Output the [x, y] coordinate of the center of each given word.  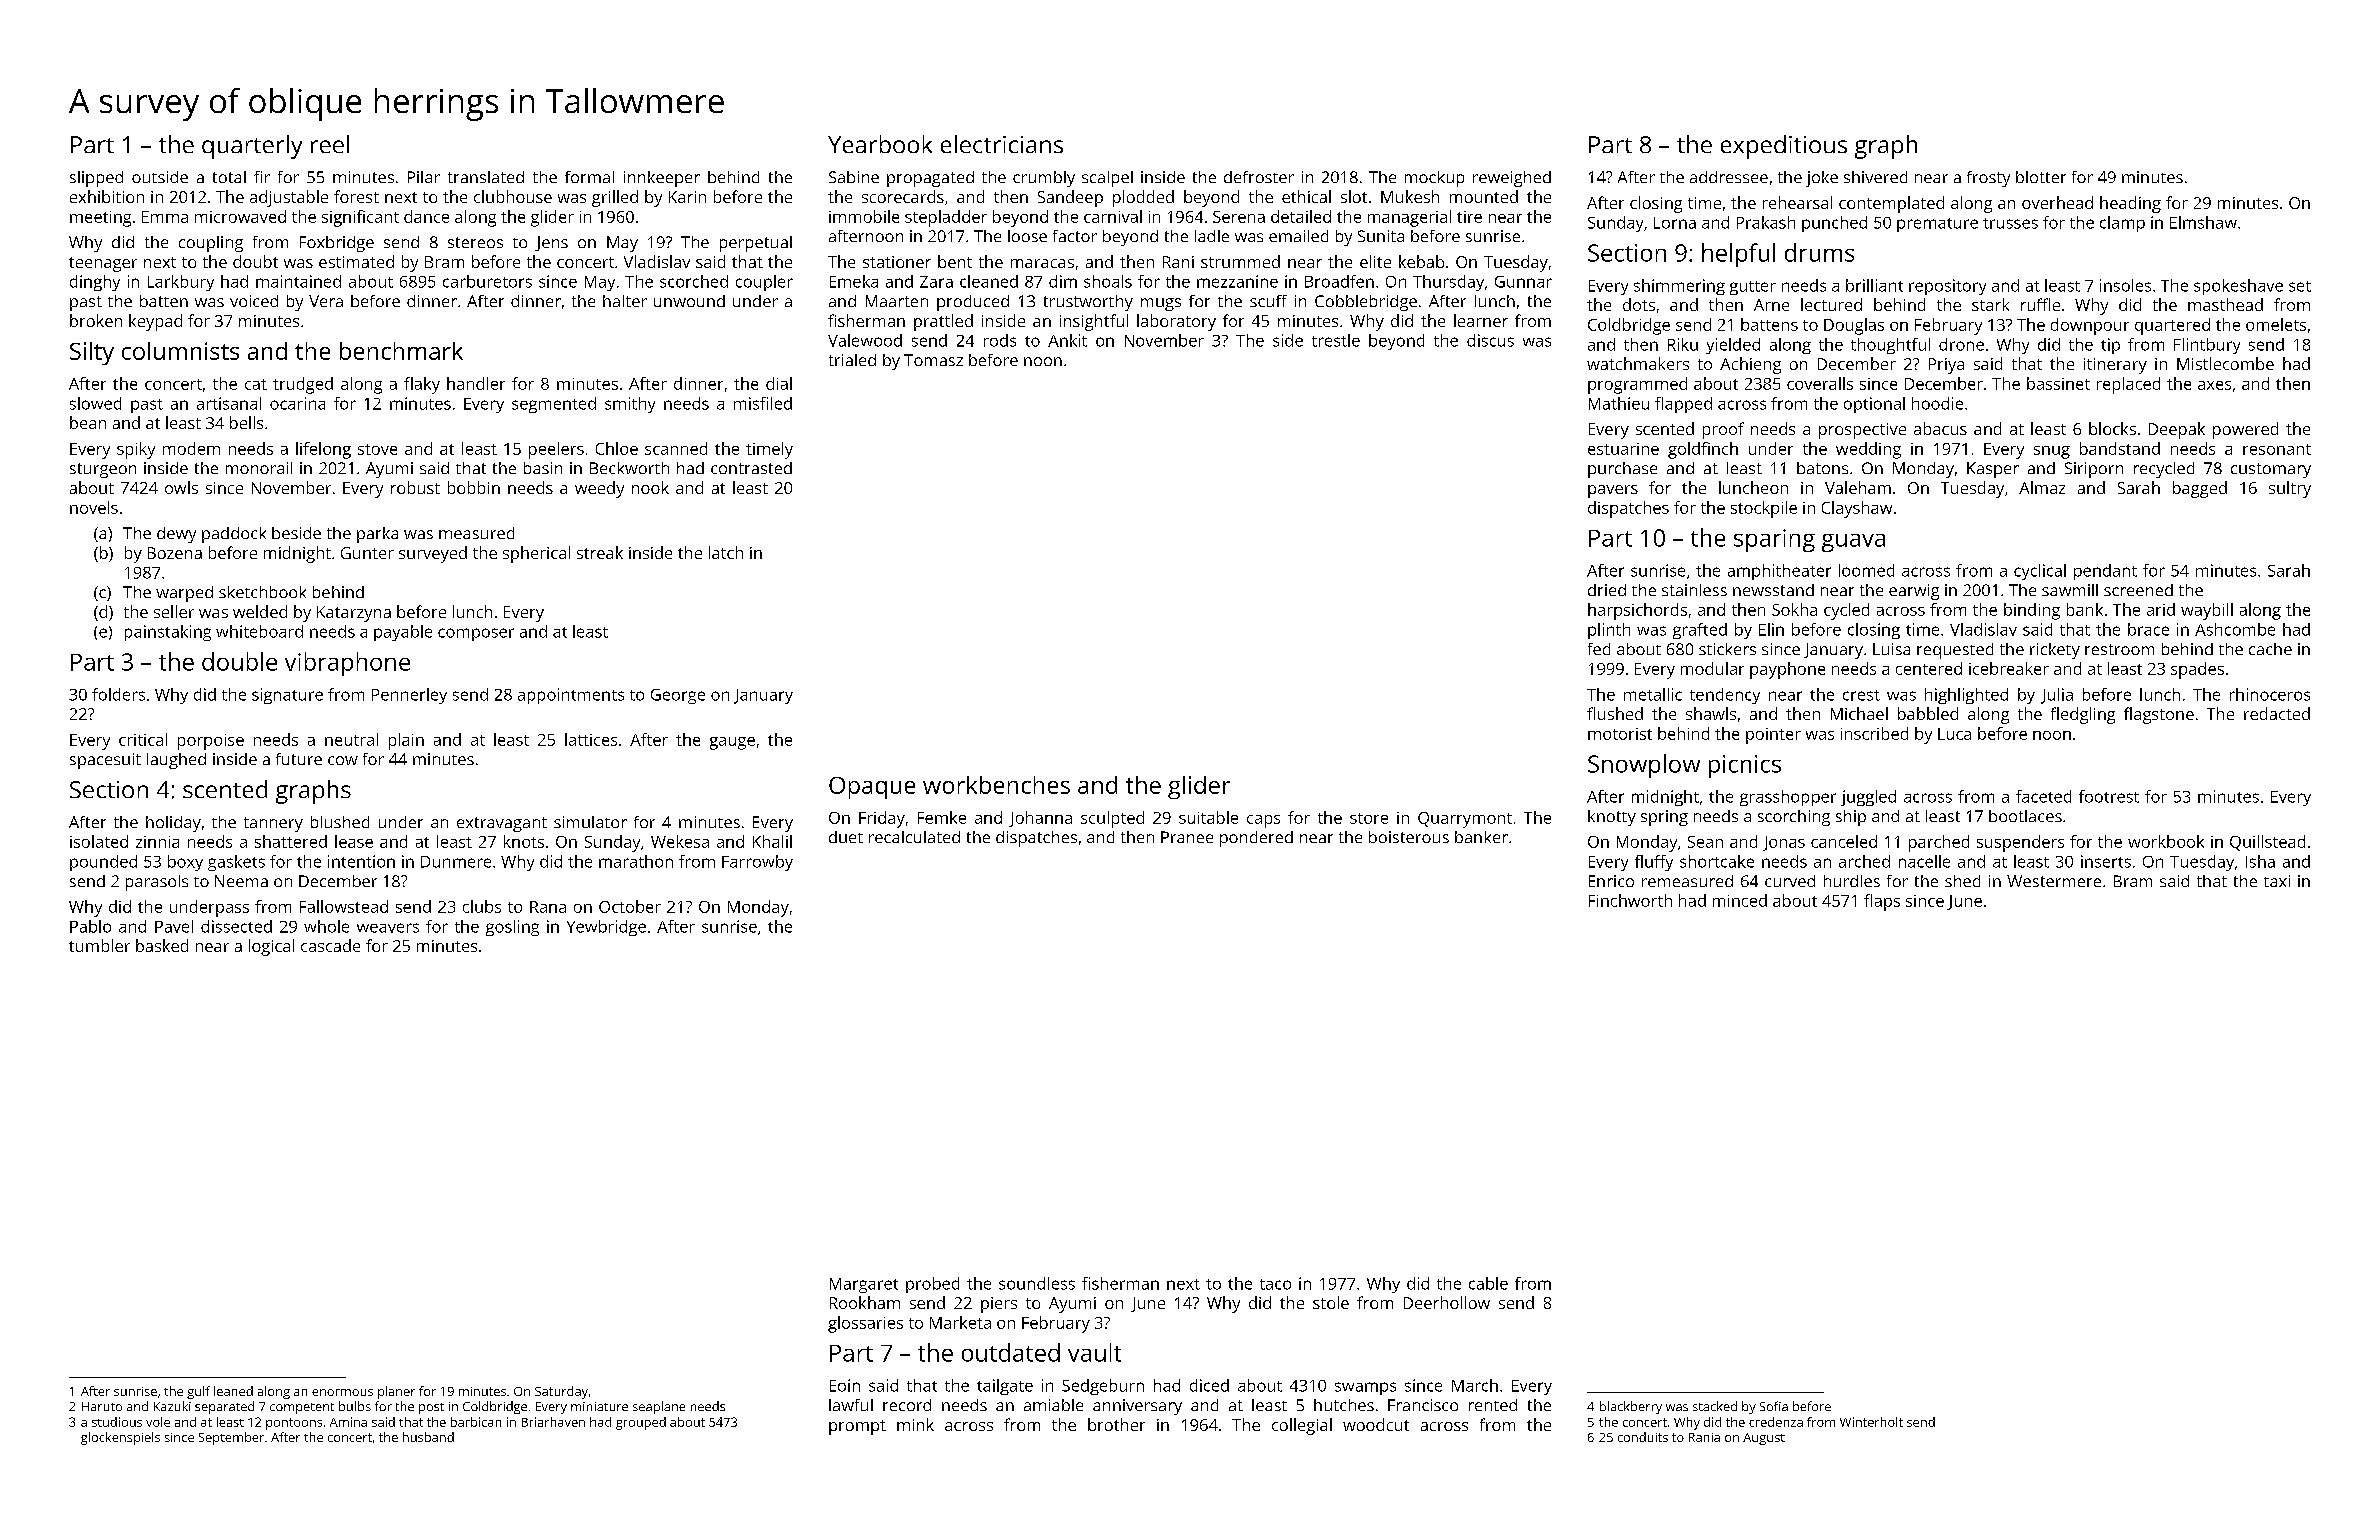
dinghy [95, 283]
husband [428, 1437]
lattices [591, 739]
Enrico [1611, 881]
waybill [2207, 611]
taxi [2277, 881]
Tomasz [933, 360]
